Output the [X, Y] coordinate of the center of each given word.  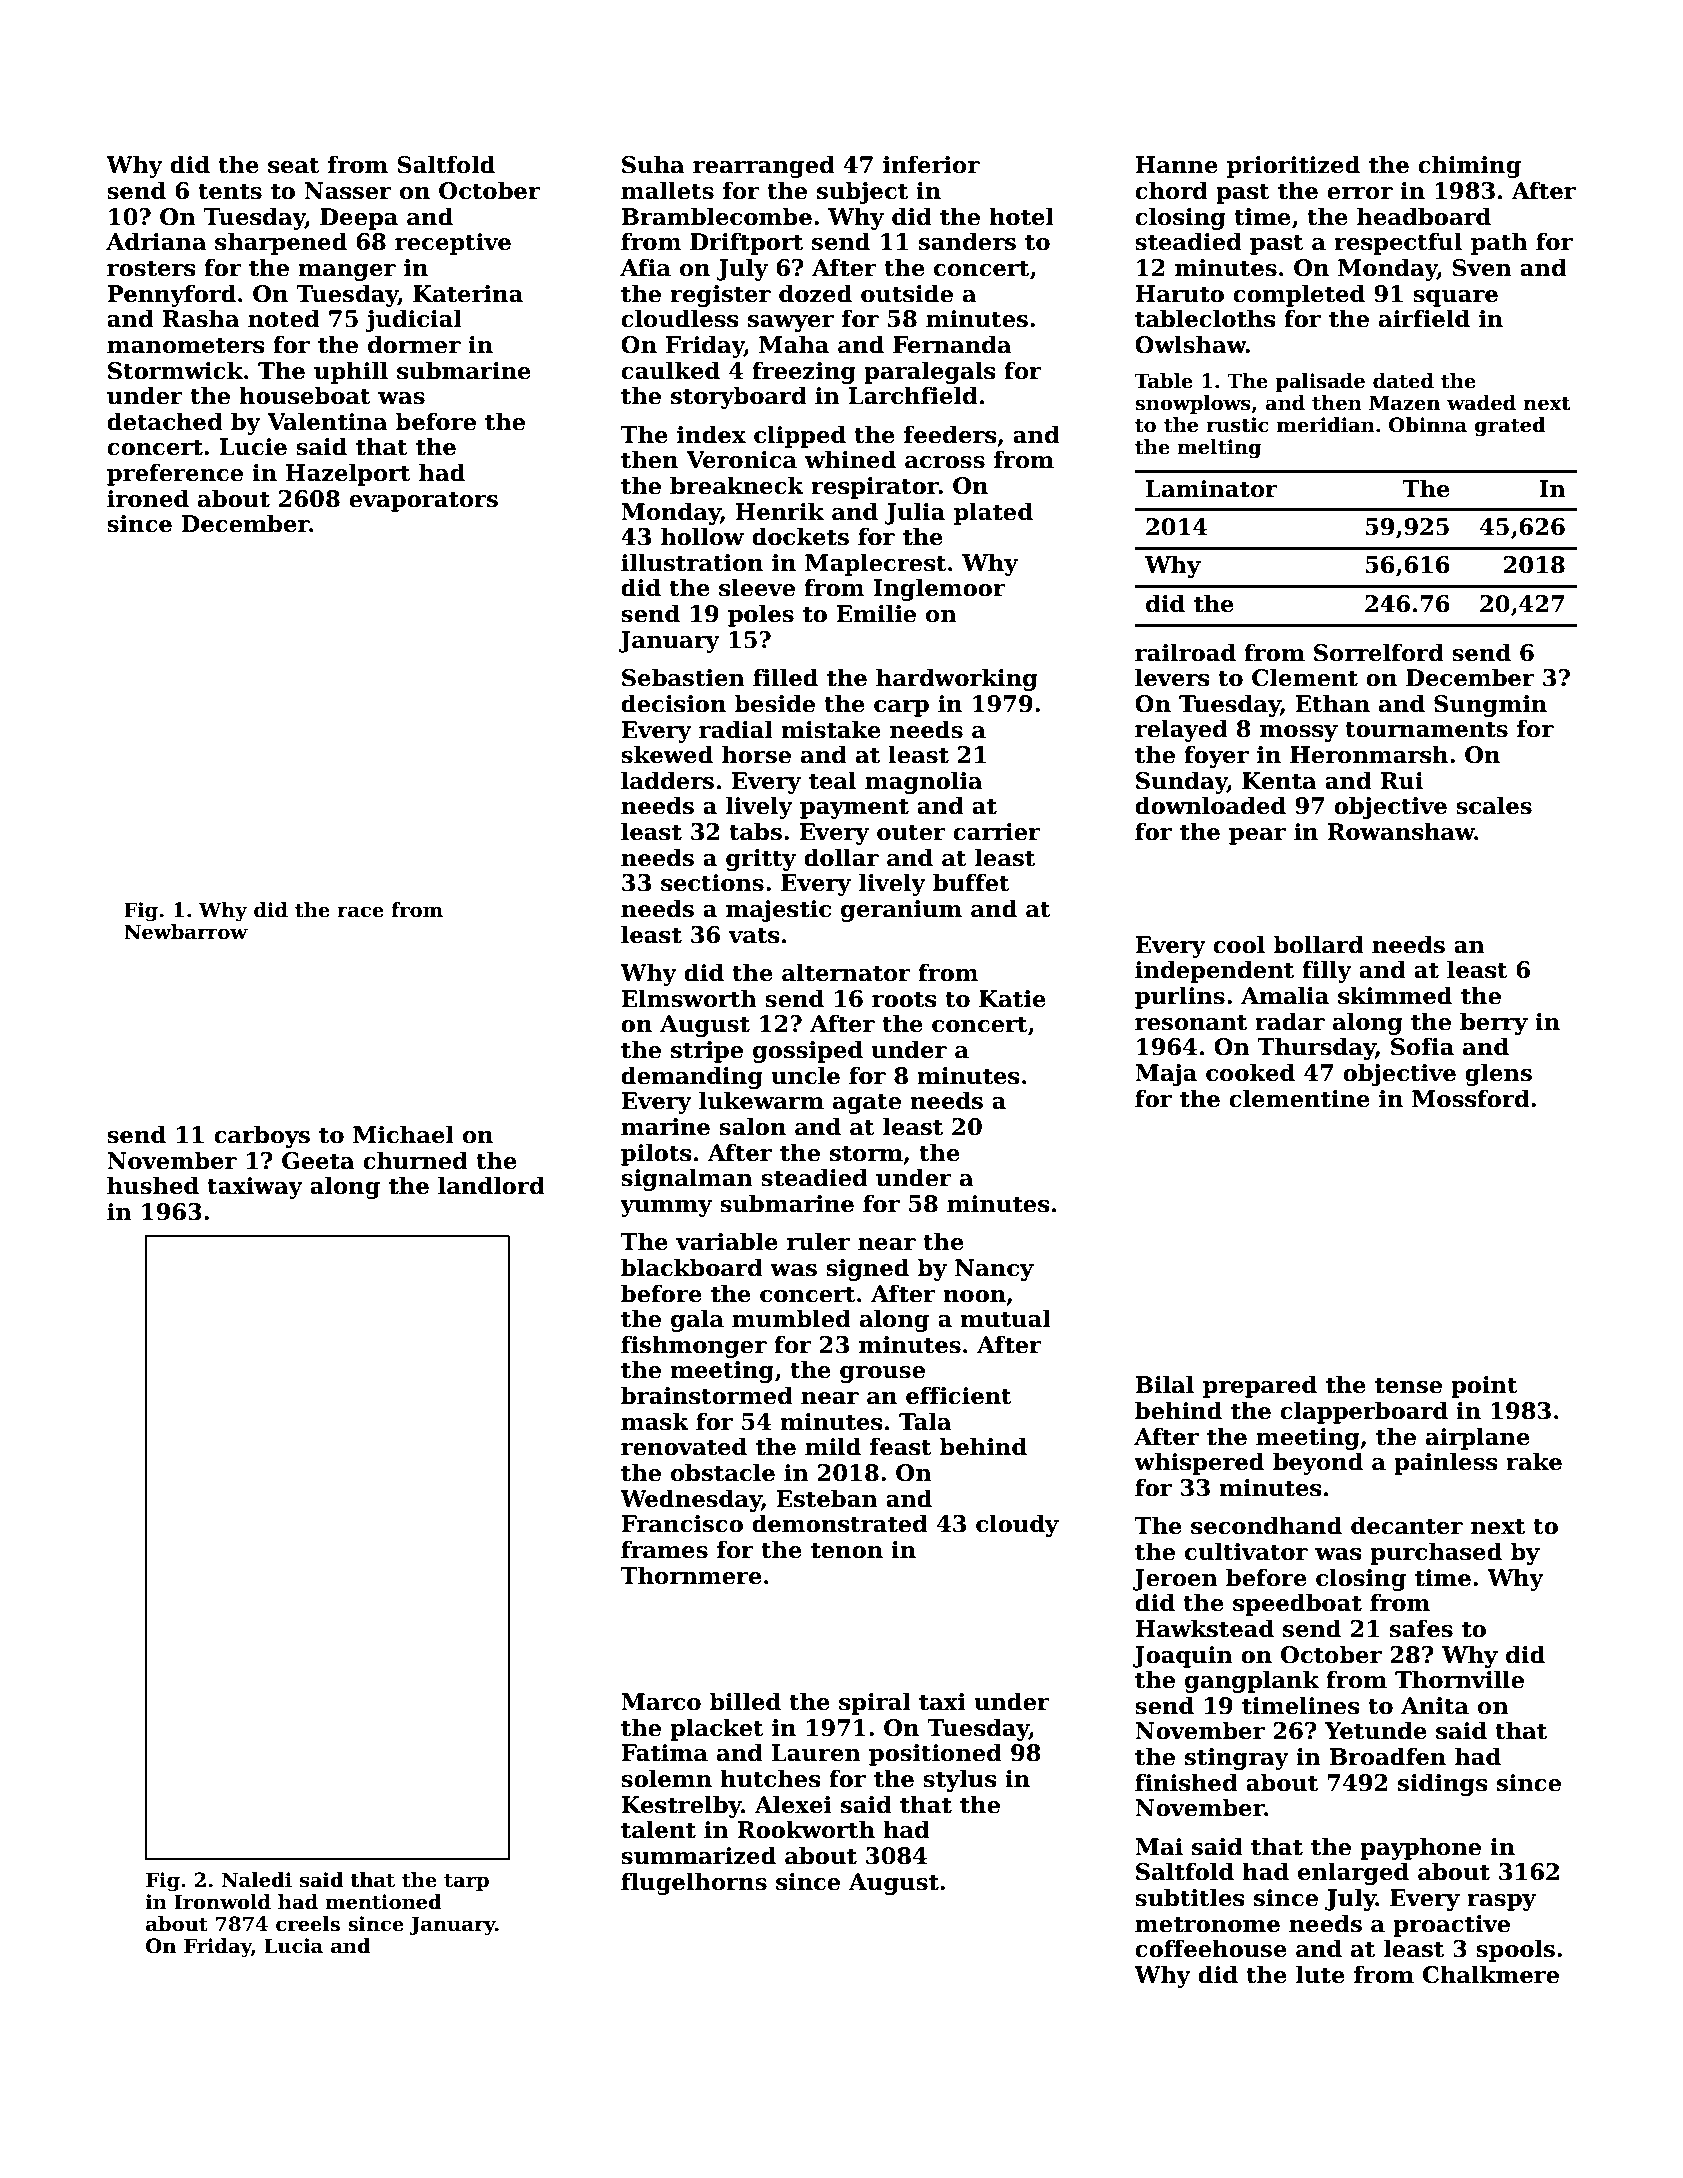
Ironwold [222, 1902]
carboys [262, 1136]
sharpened [281, 243]
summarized [698, 1855]
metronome [1207, 1924]
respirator [875, 488]
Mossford [1471, 1098]
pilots [656, 1154]
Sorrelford [1379, 652]
